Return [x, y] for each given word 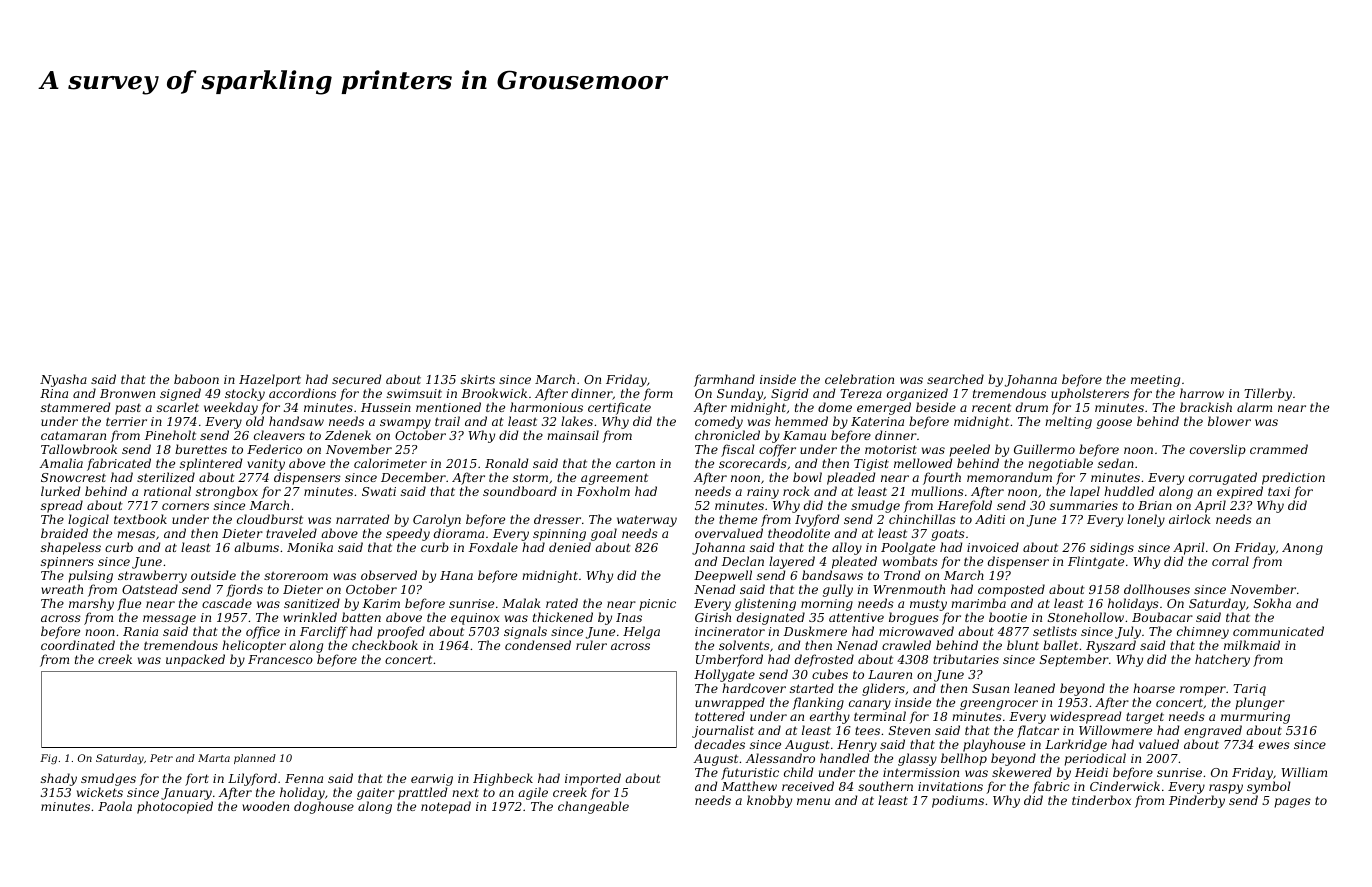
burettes [201, 449]
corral [1230, 561]
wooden [265, 806]
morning [827, 606]
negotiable [1060, 464]
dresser [557, 519]
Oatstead [150, 589]
